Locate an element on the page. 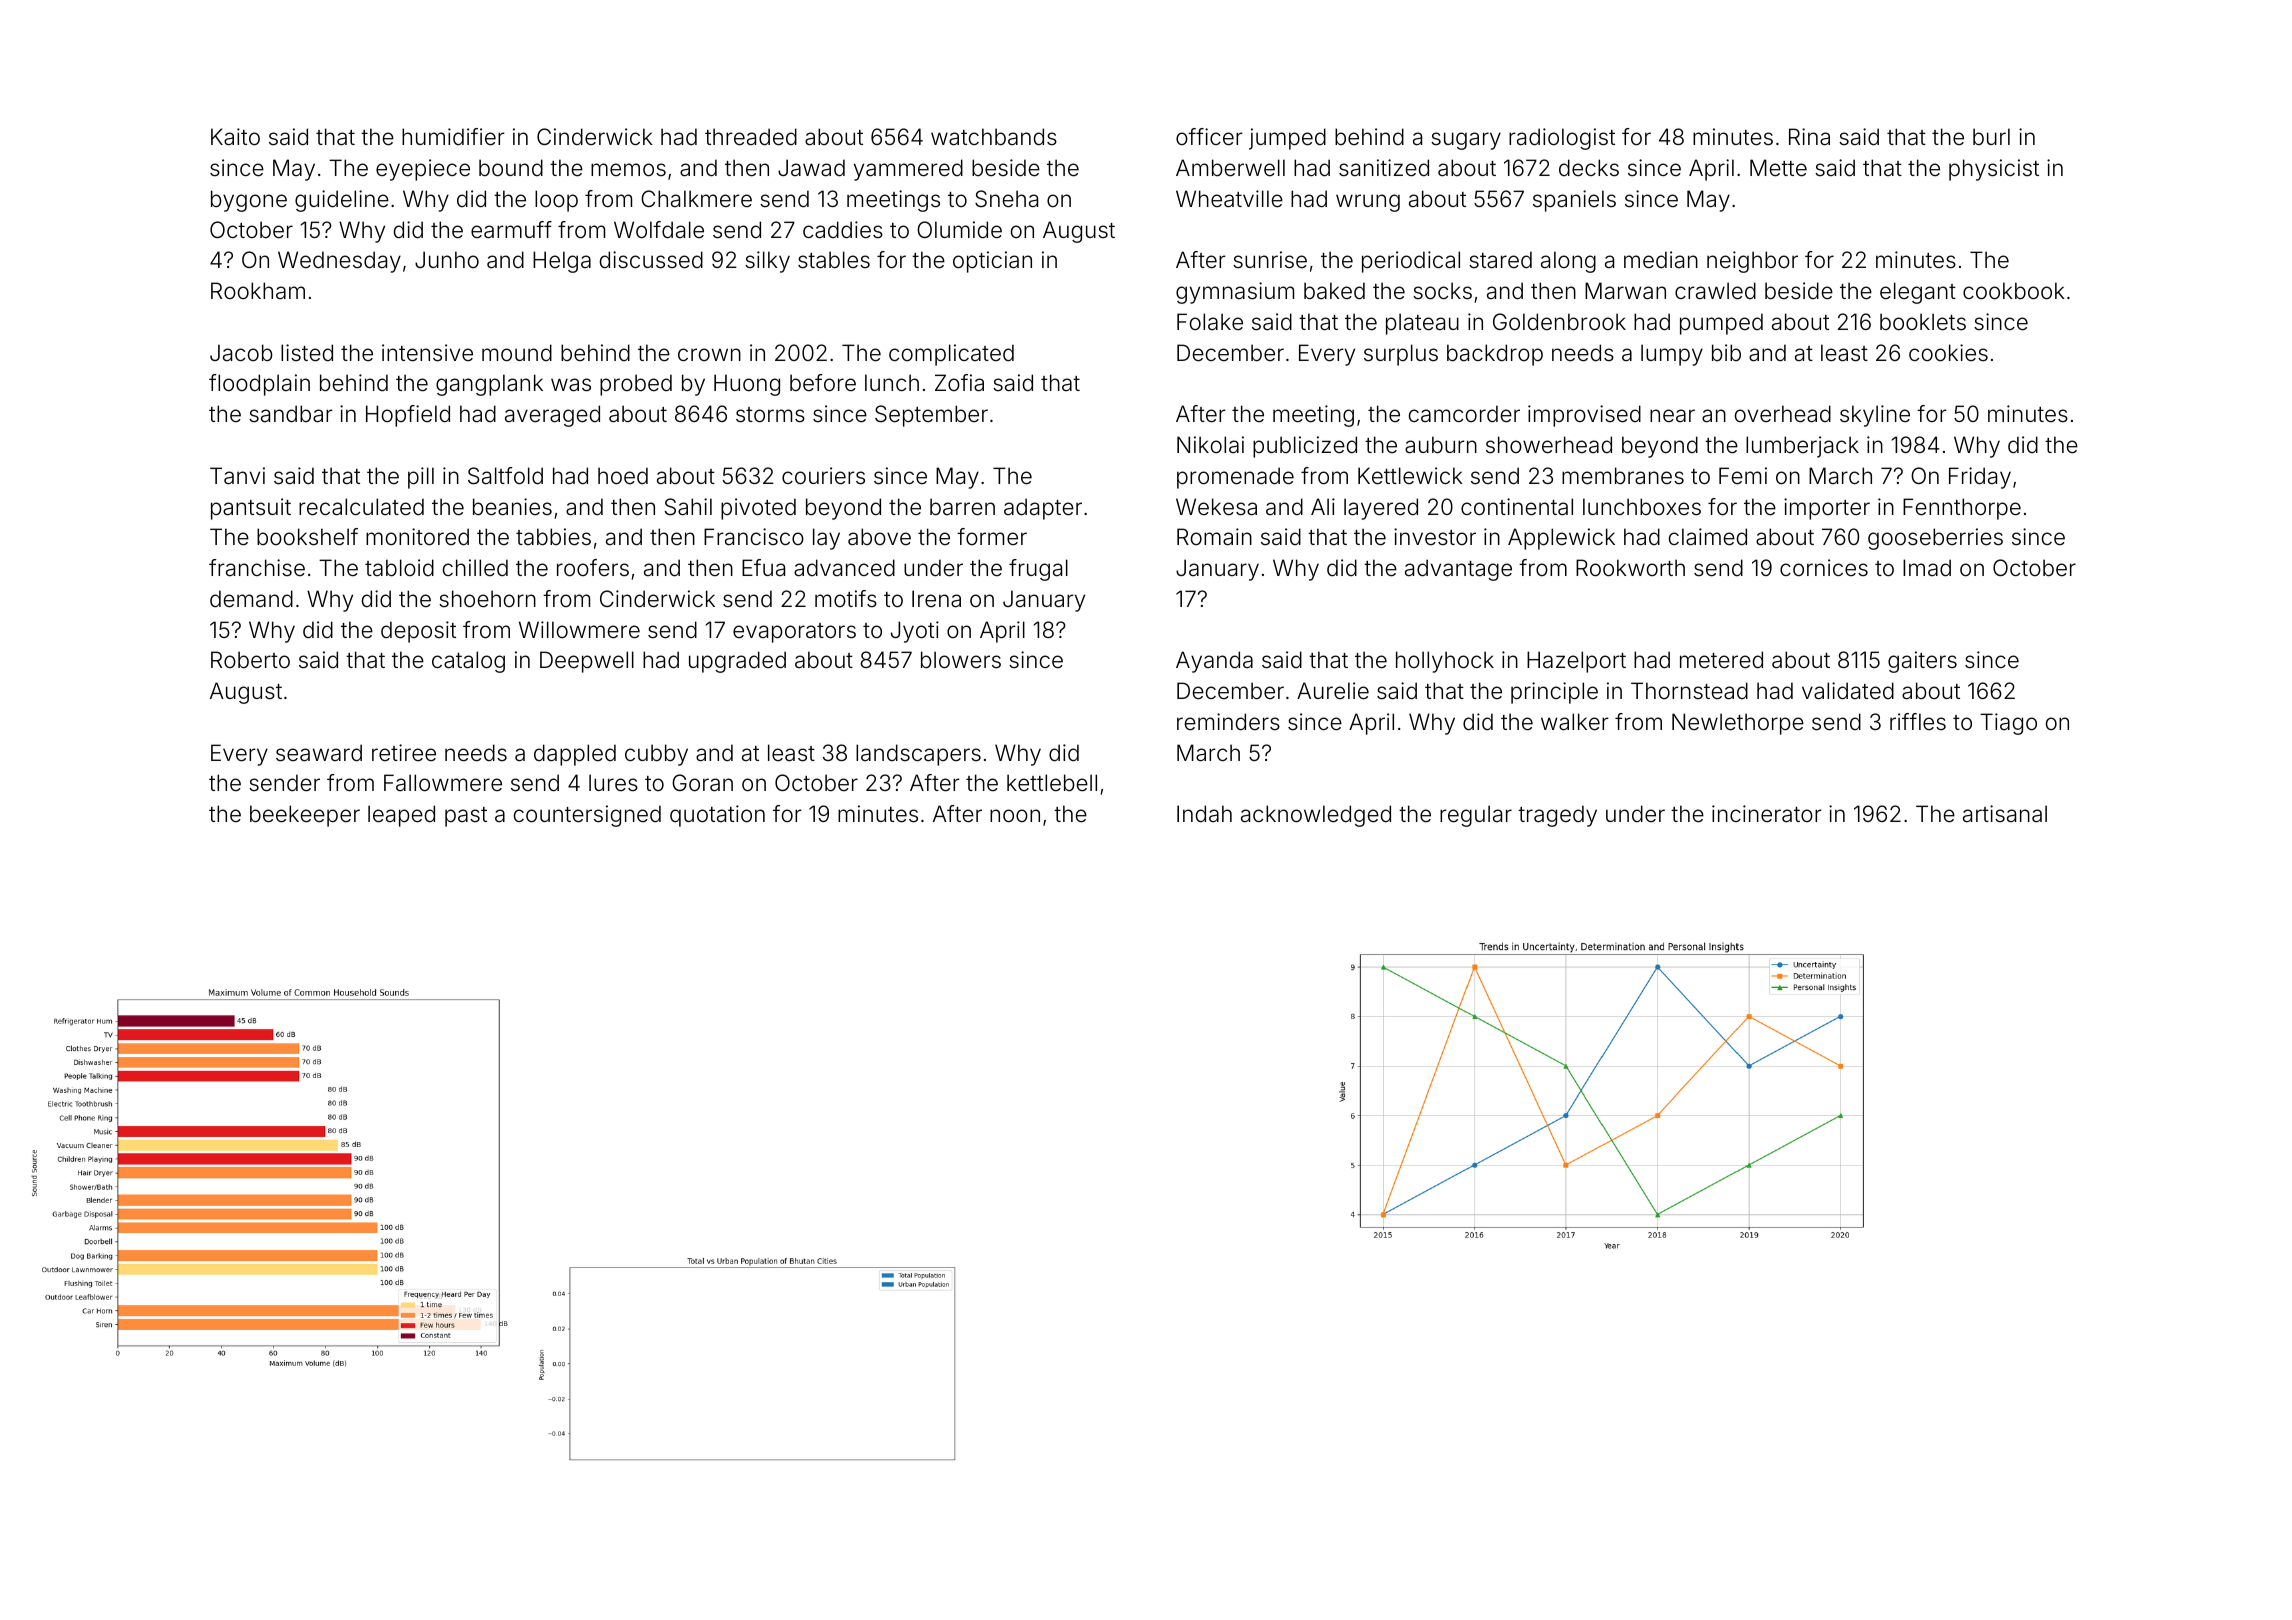  Zofia is located at coordinates (959, 383).
